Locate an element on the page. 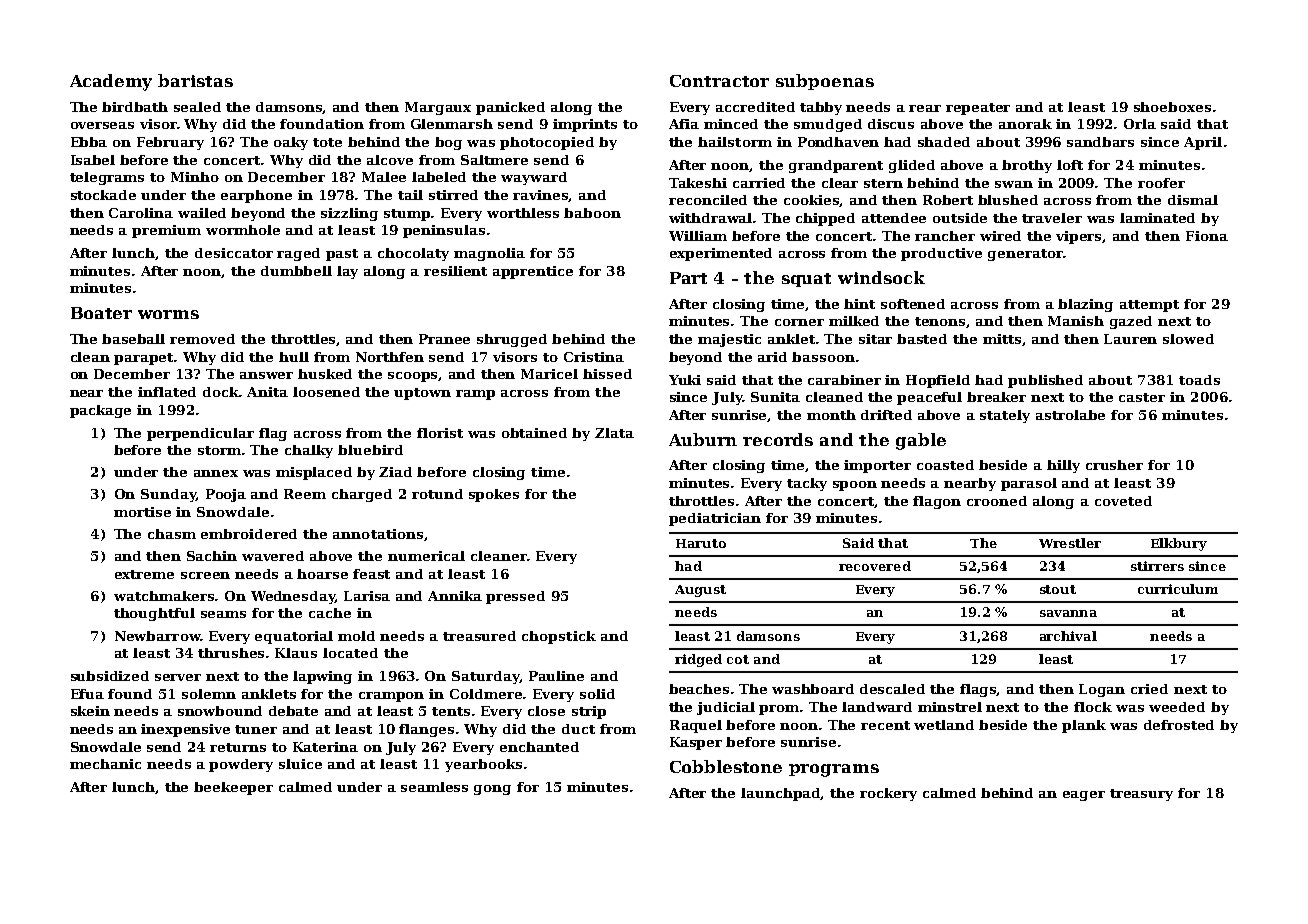 This image has width=1308, height=924. uptown is located at coordinates (422, 394).
